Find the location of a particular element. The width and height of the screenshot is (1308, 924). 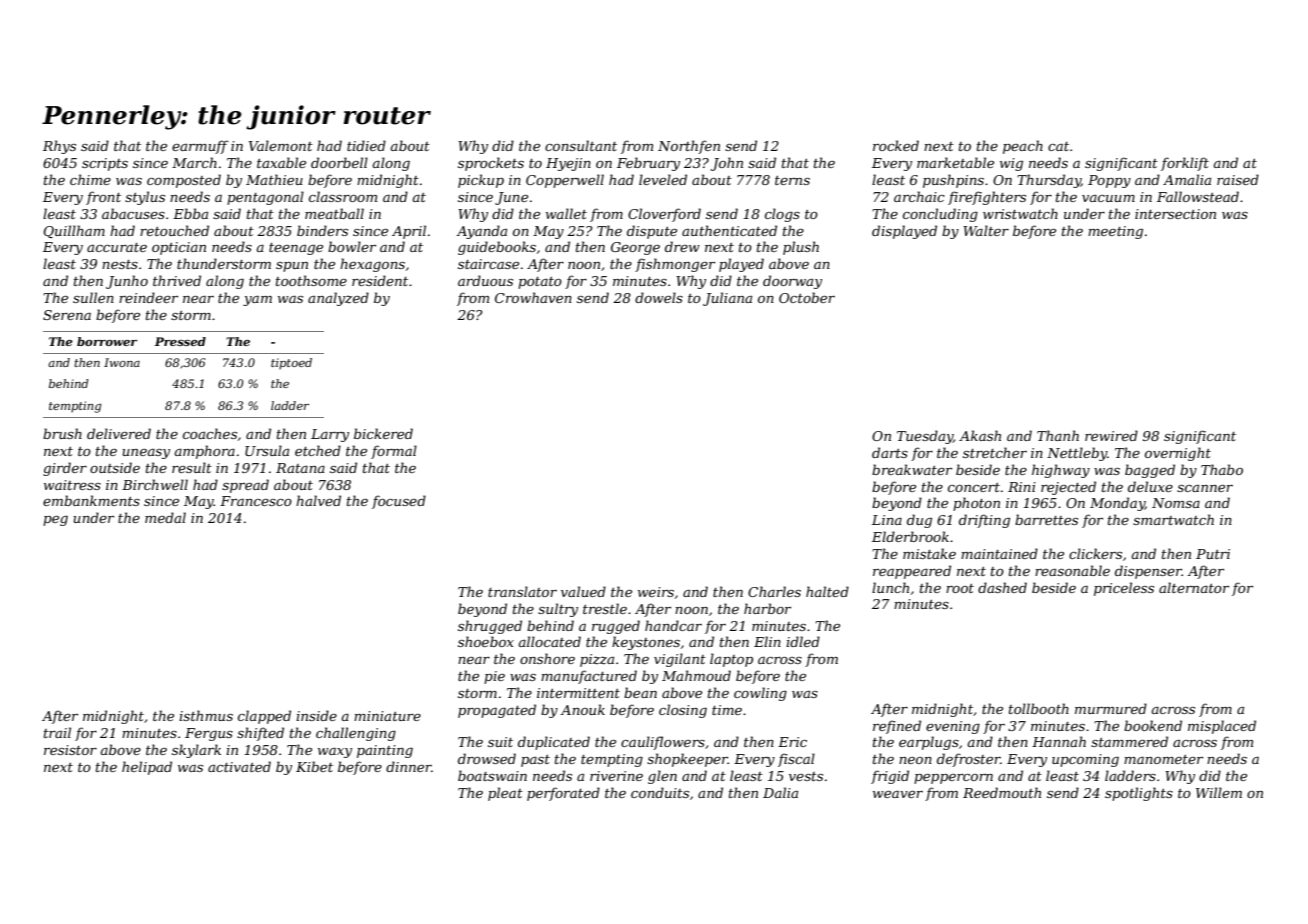

bean is located at coordinates (640, 692).
